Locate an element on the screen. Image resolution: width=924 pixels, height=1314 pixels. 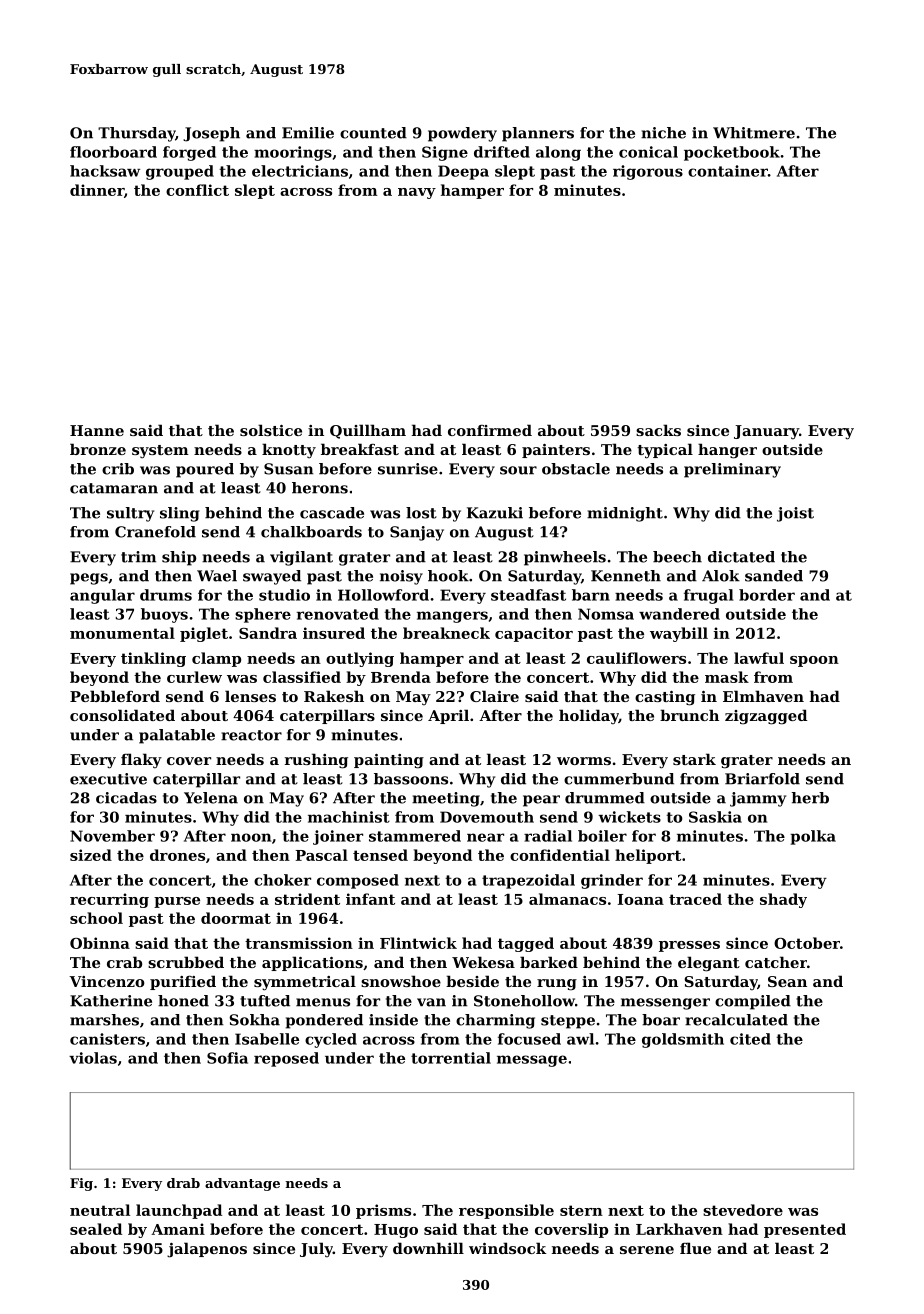
Sean is located at coordinates (787, 981).
